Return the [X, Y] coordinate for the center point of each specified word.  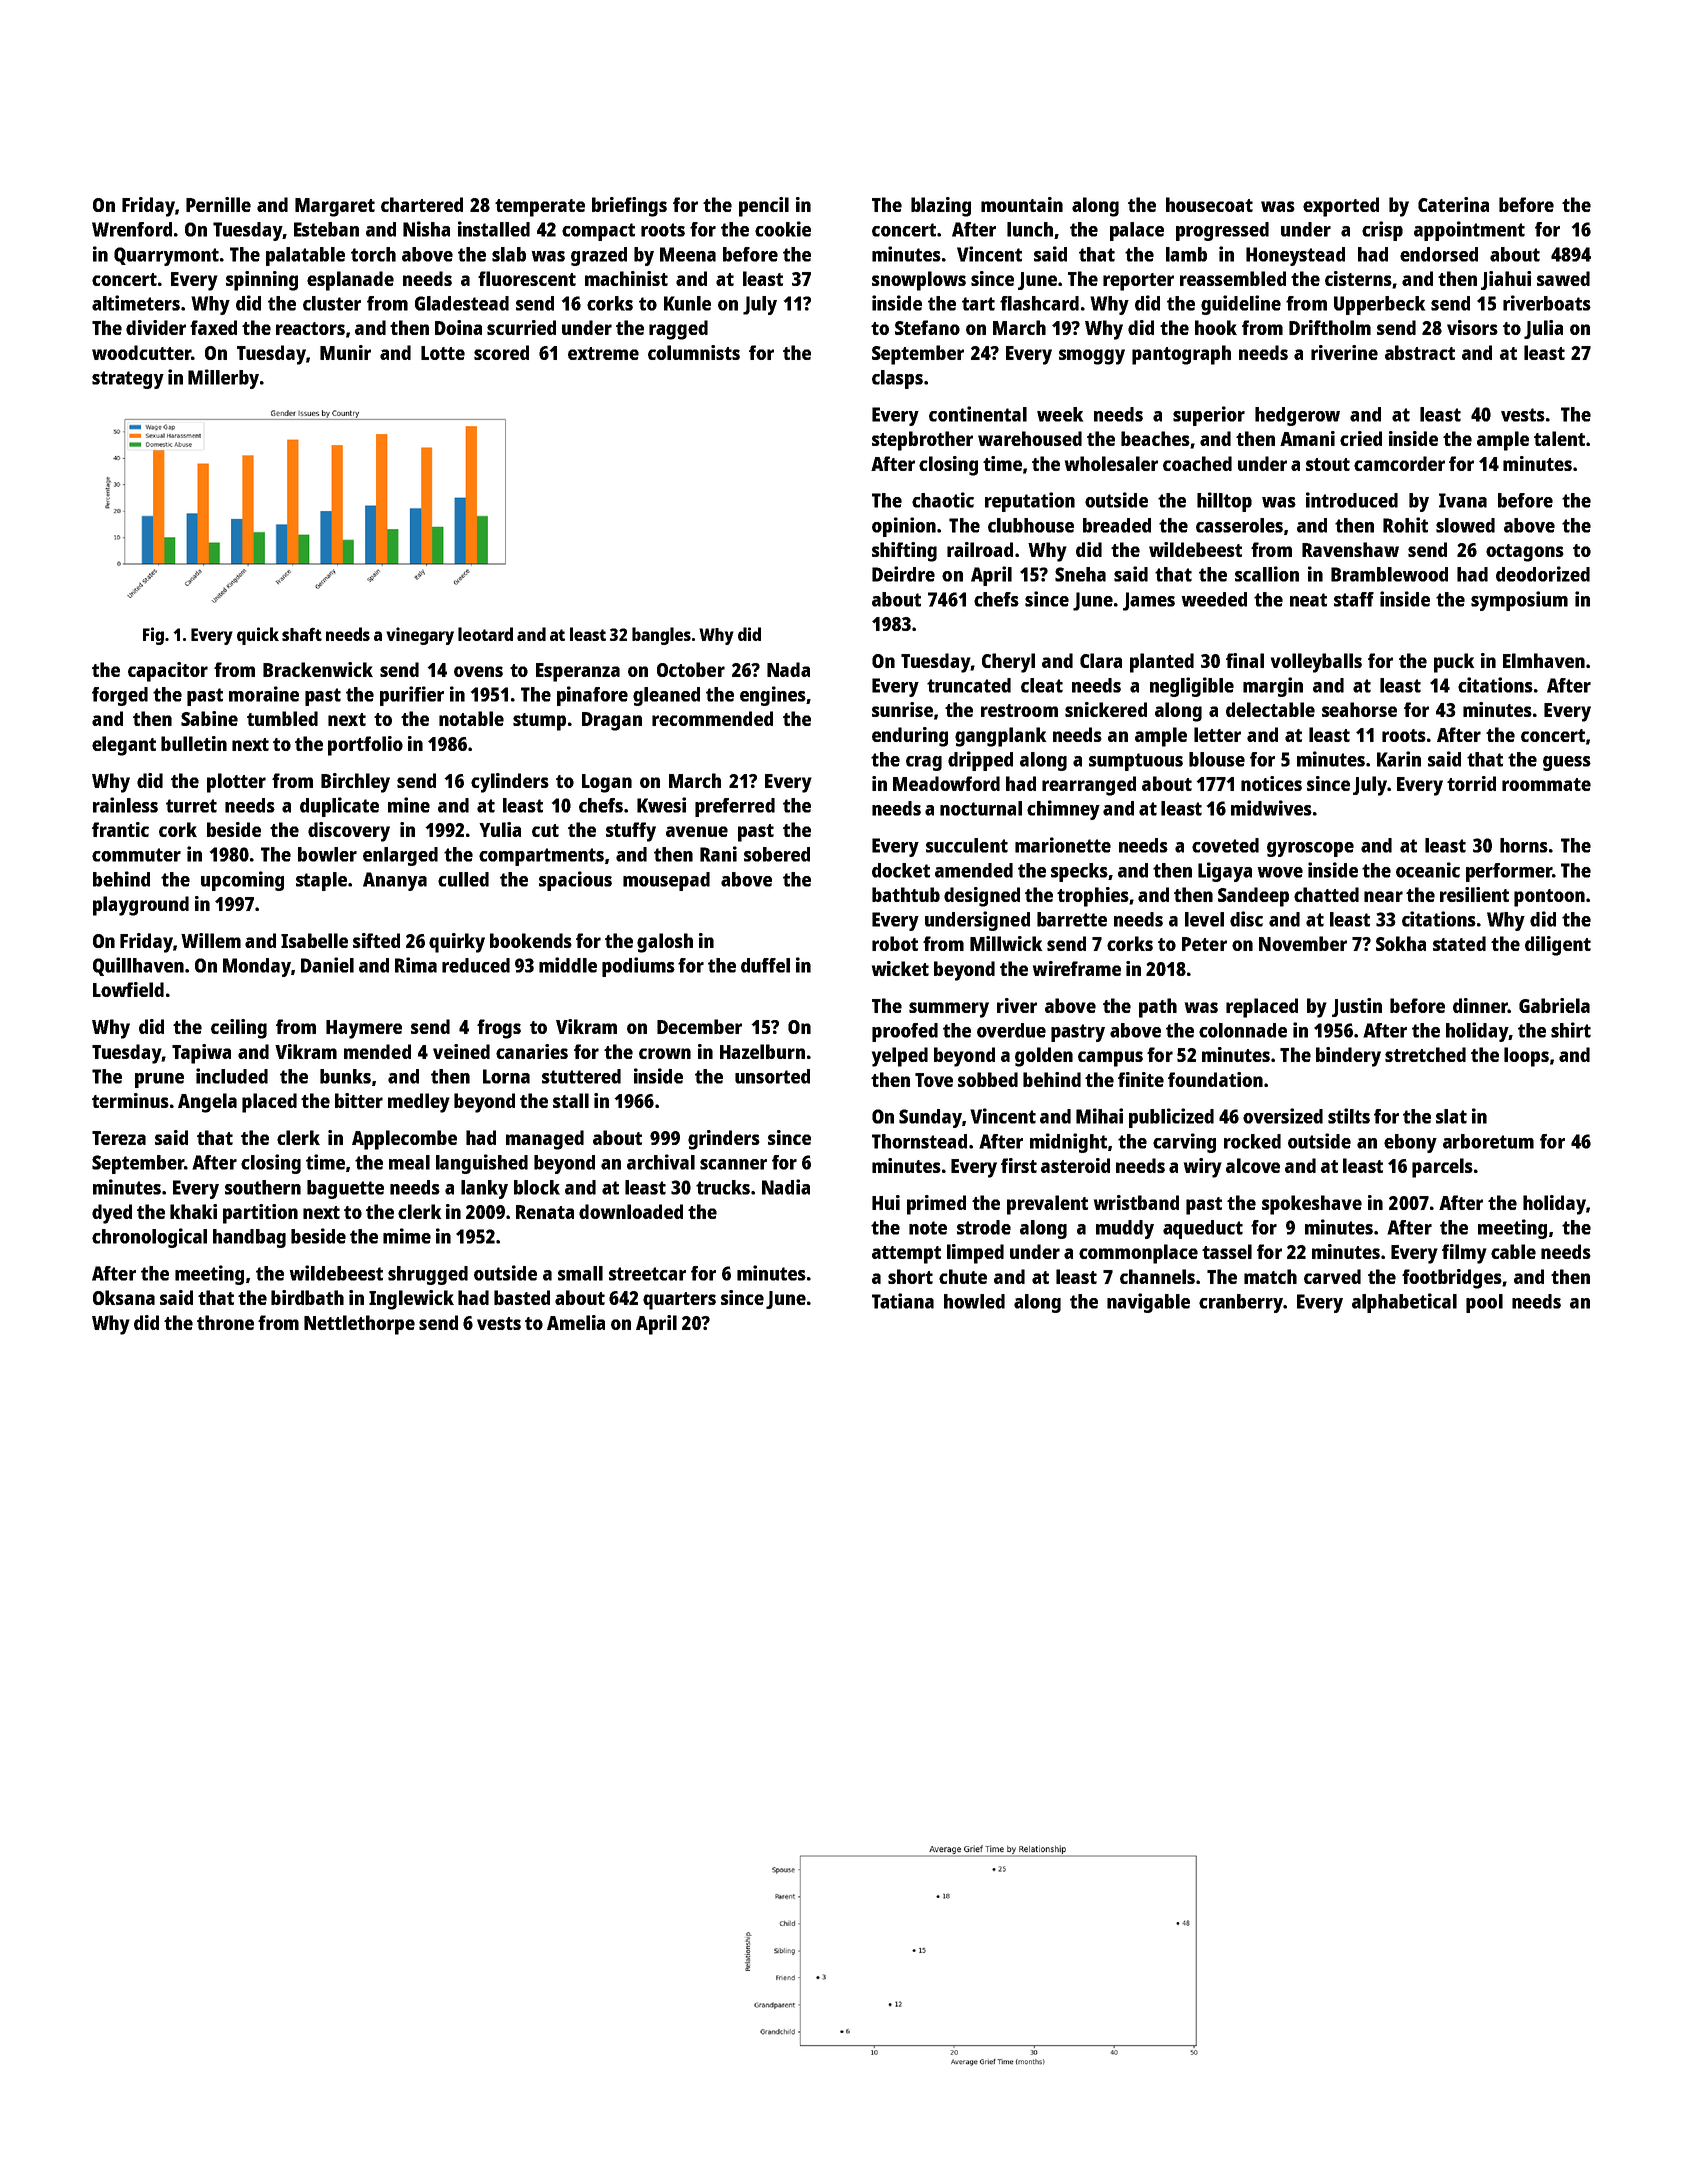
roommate [1546, 784]
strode [984, 1227]
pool [1484, 1303]
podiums [638, 967]
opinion [904, 527]
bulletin [194, 743]
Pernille [218, 204]
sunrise [902, 709]
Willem [211, 940]
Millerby [223, 379]
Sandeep [1253, 897]
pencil [764, 207]
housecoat [1209, 204]
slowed [1465, 525]
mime [407, 1236]
